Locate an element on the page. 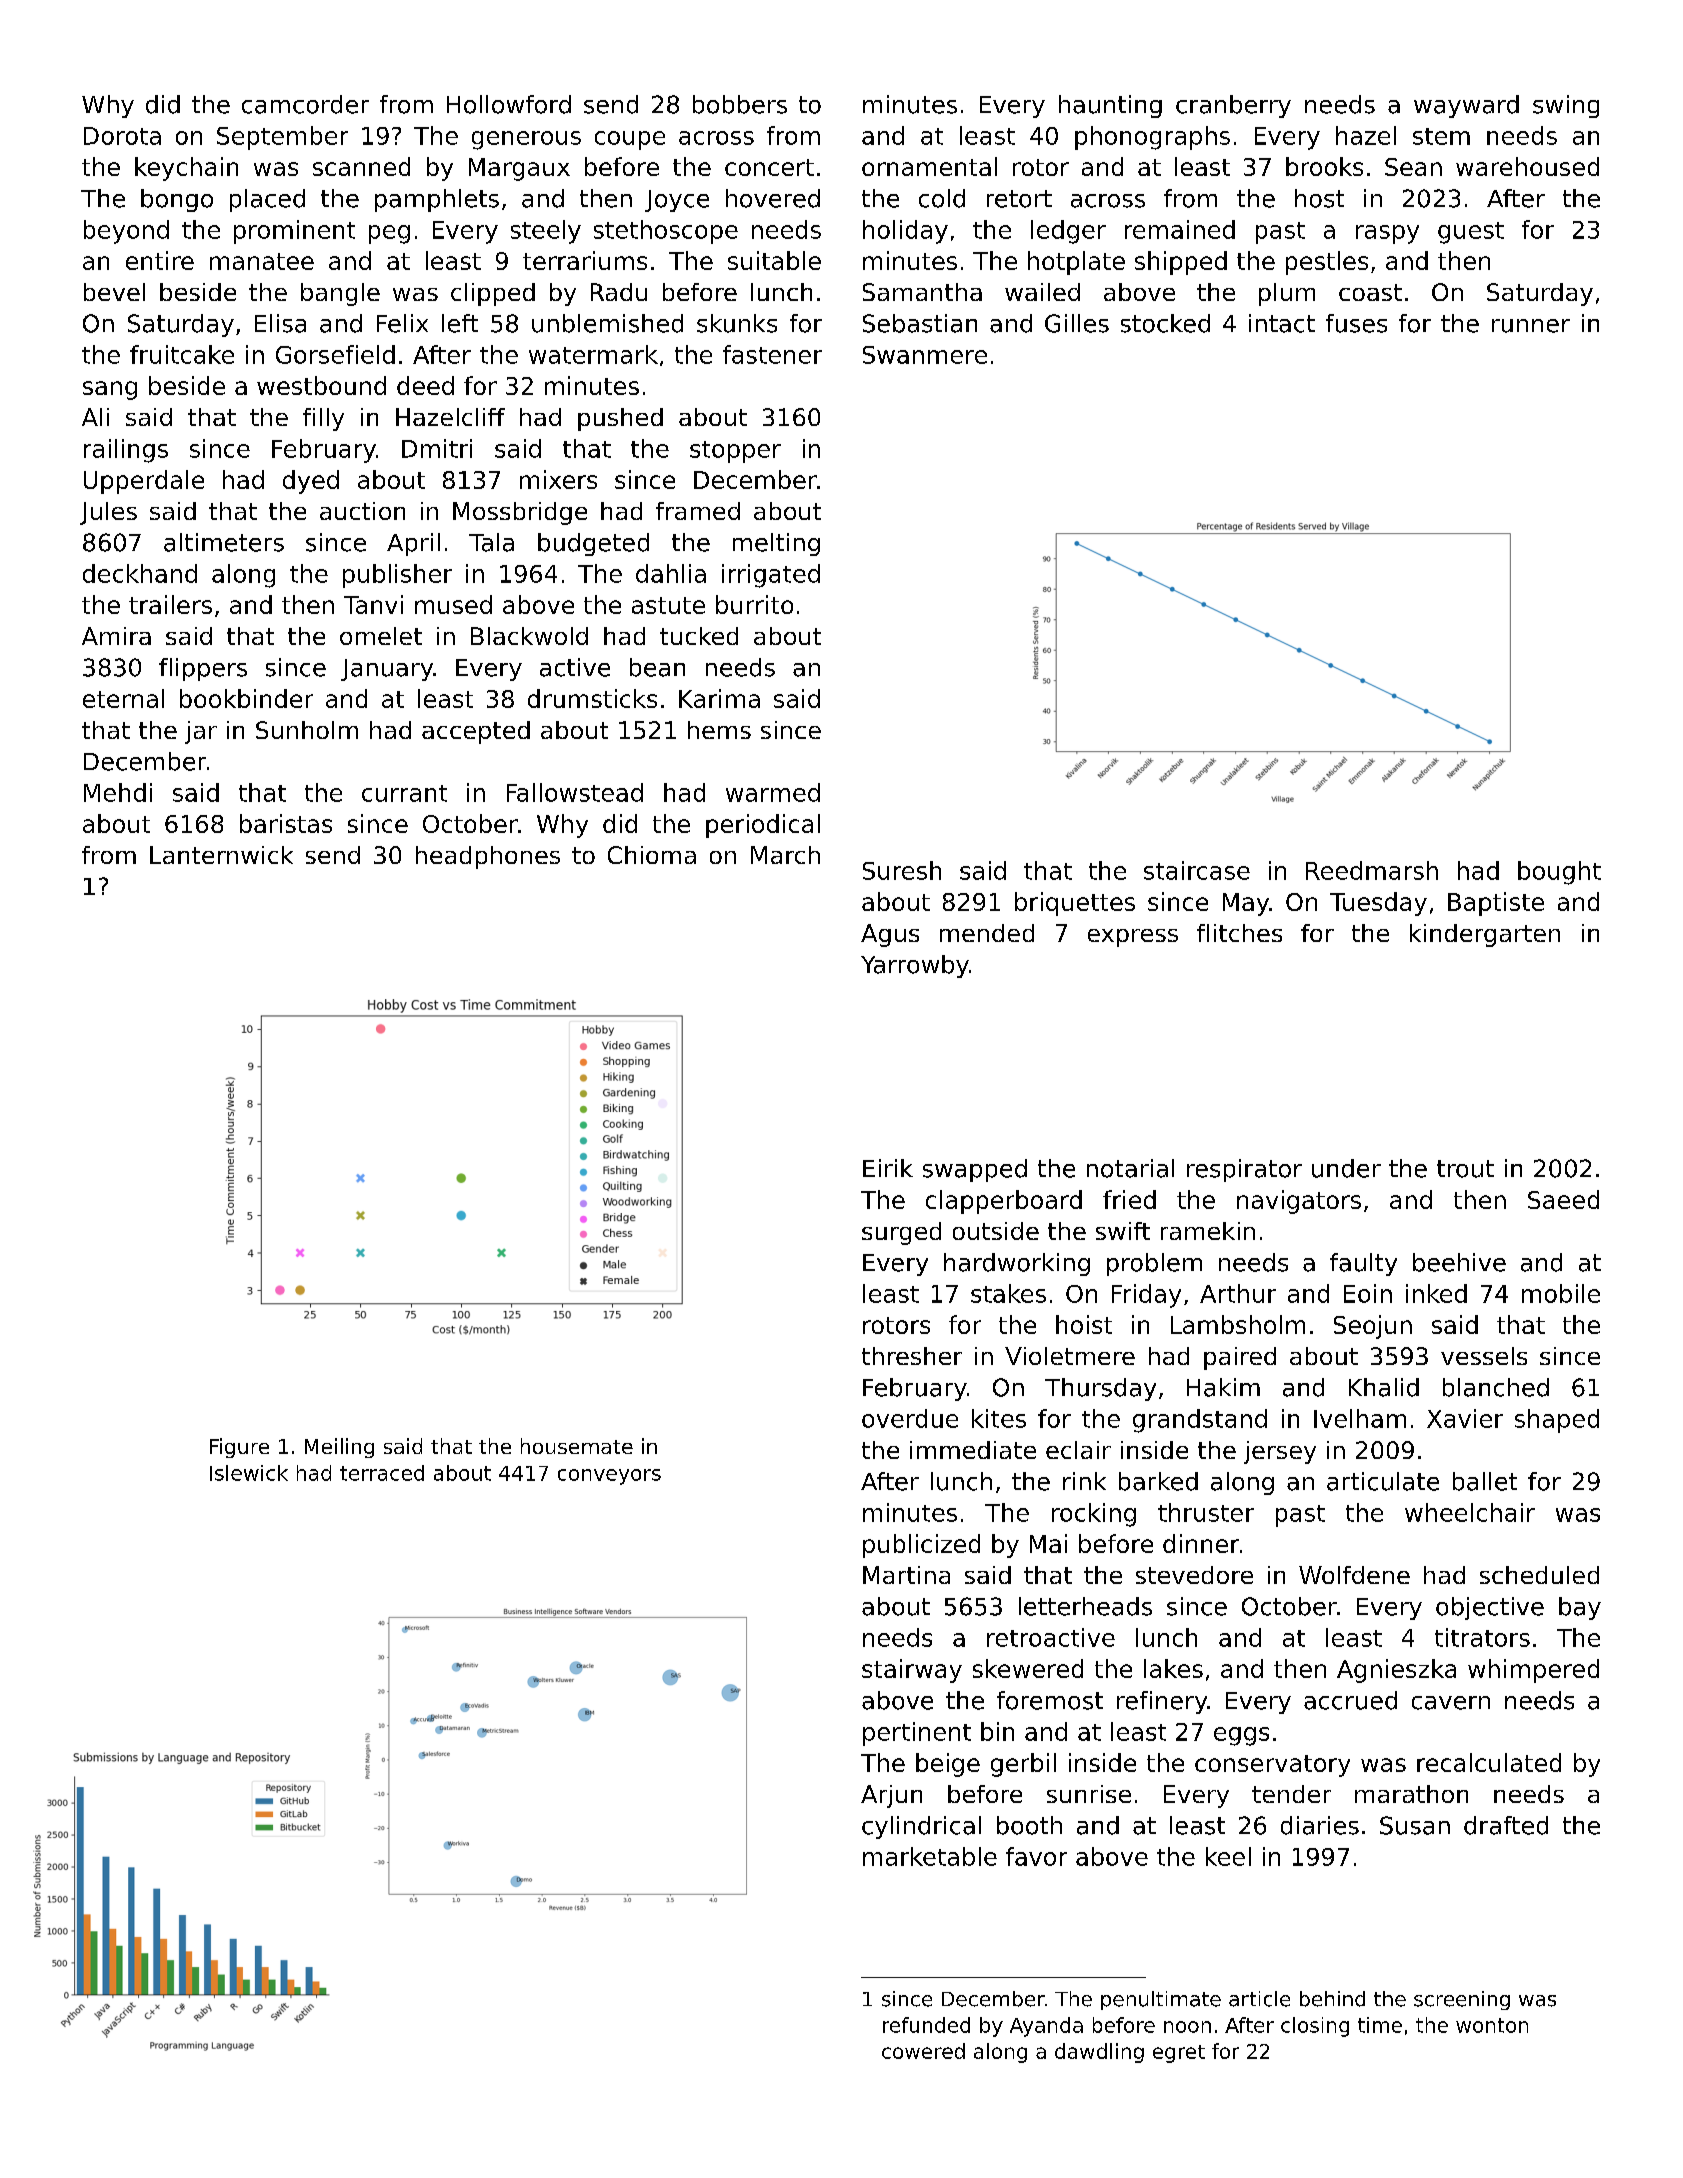 The height and width of the image is (2178, 1683). wailed is located at coordinates (1042, 292).
